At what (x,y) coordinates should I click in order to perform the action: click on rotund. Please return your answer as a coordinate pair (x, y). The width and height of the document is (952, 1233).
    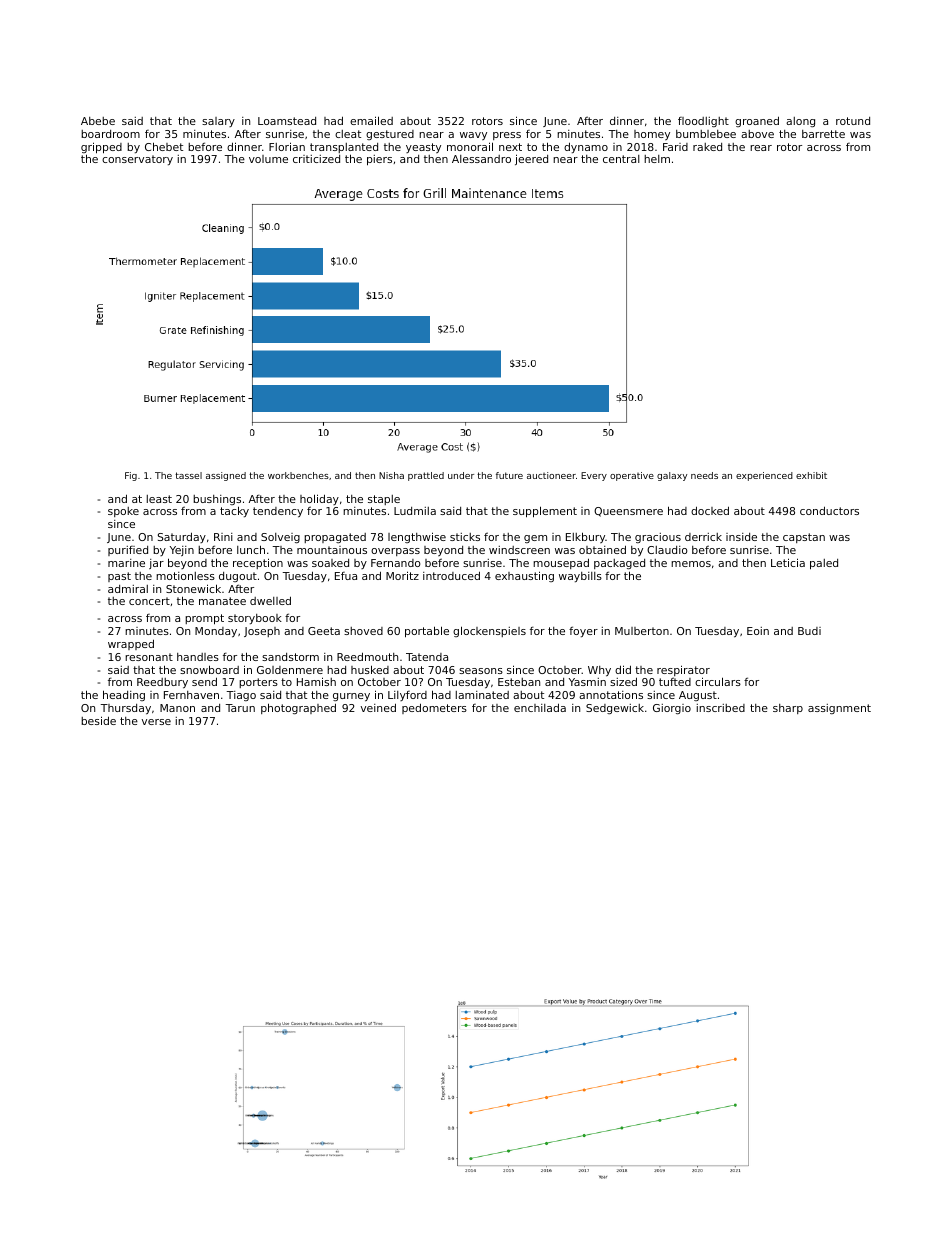
    Looking at the image, I should click on (853, 121).
